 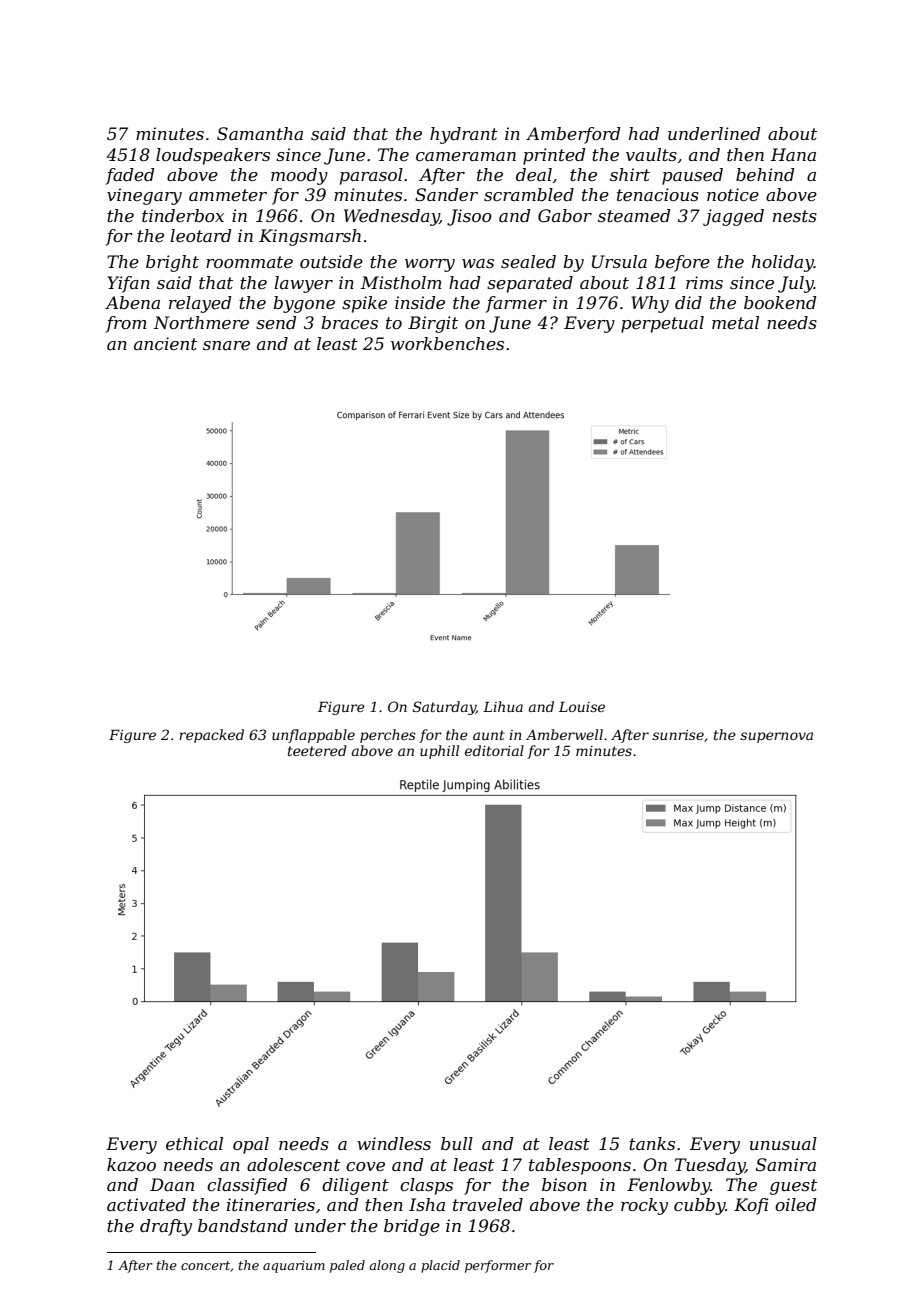 What do you see at coordinates (211, 736) in the document?
I see `repacked` at bounding box center [211, 736].
